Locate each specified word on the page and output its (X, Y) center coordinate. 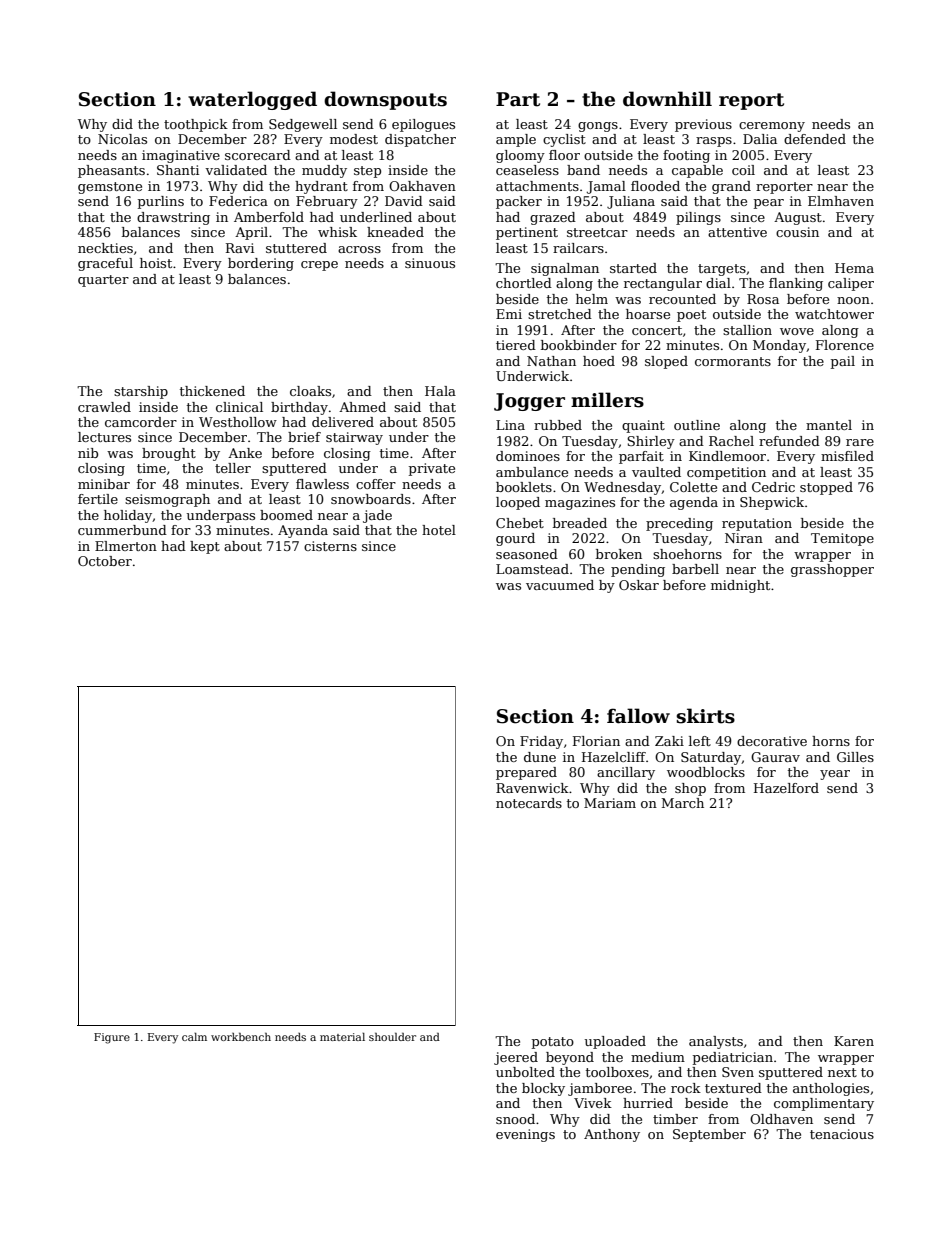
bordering (261, 264)
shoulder (392, 1037)
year (835, 775)
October (105, 561)
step (367, 172)
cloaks (310, 391)
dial (718, 283)
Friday (541, 742)
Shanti (178, 170)
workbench (241, 1037)
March (682, 803)
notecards (529, 803)
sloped (666, 362)
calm (194, 1037)
